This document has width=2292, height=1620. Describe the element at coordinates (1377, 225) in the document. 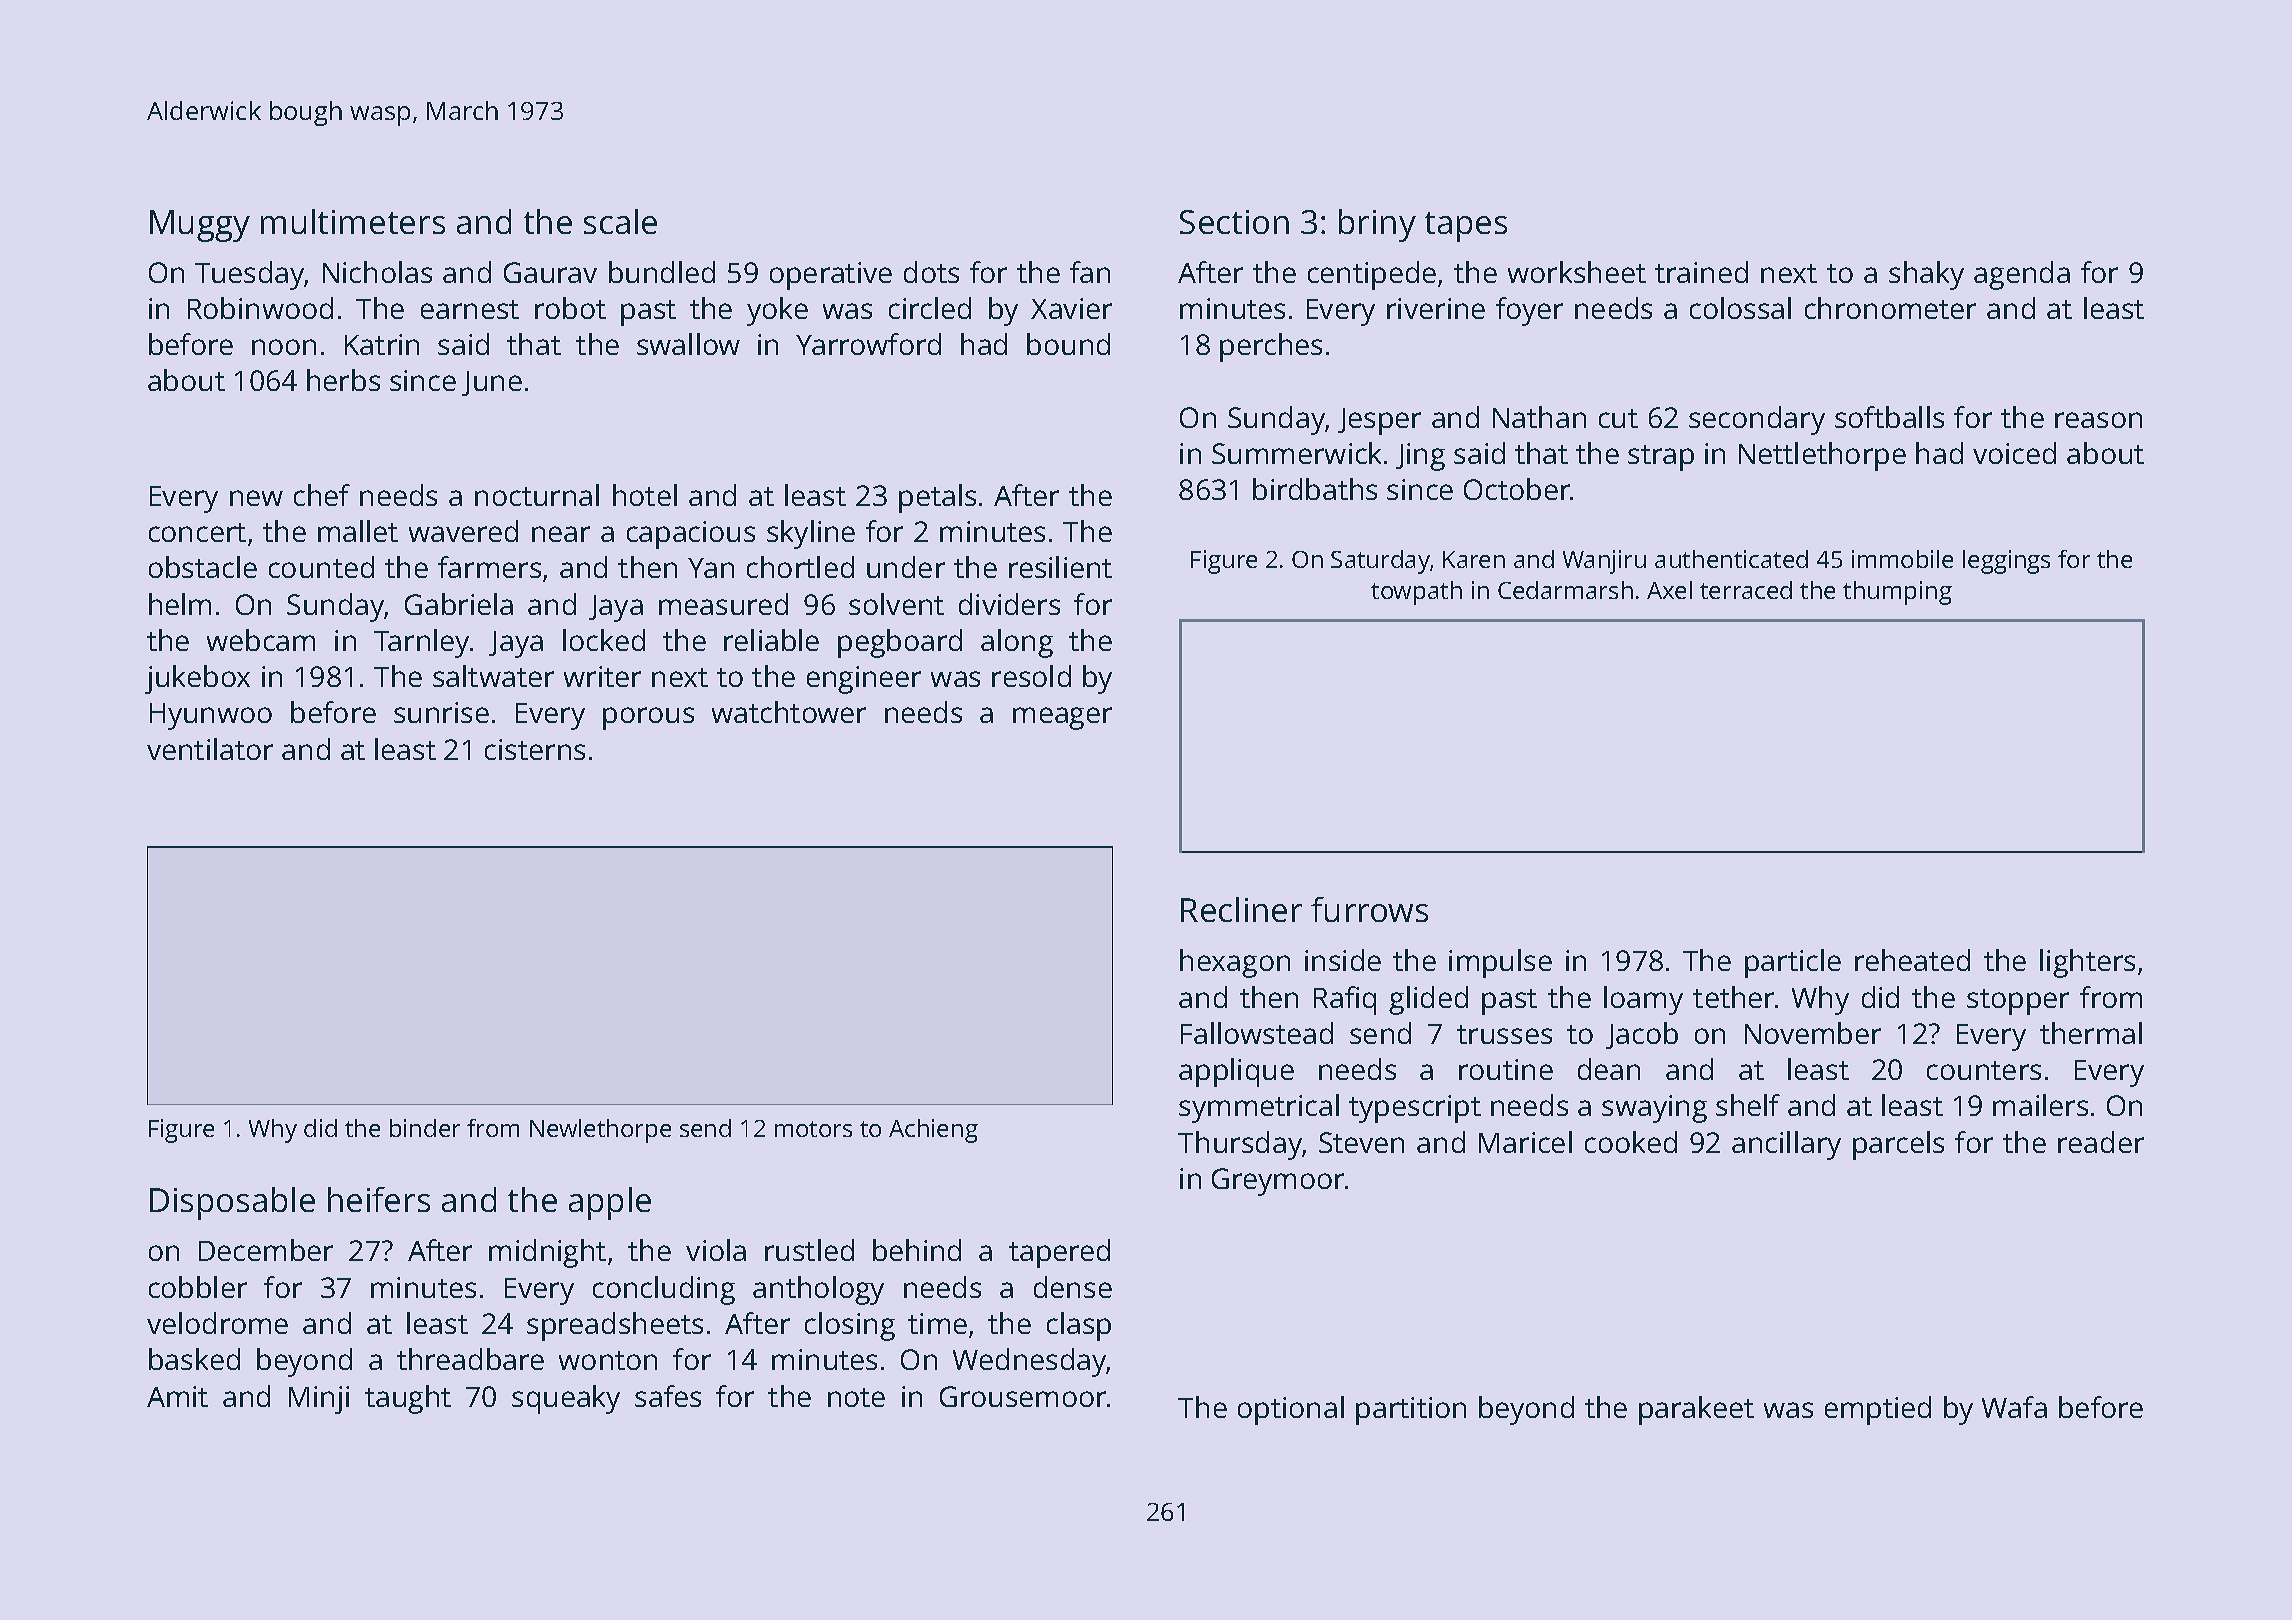

I see `briny` at that location.
